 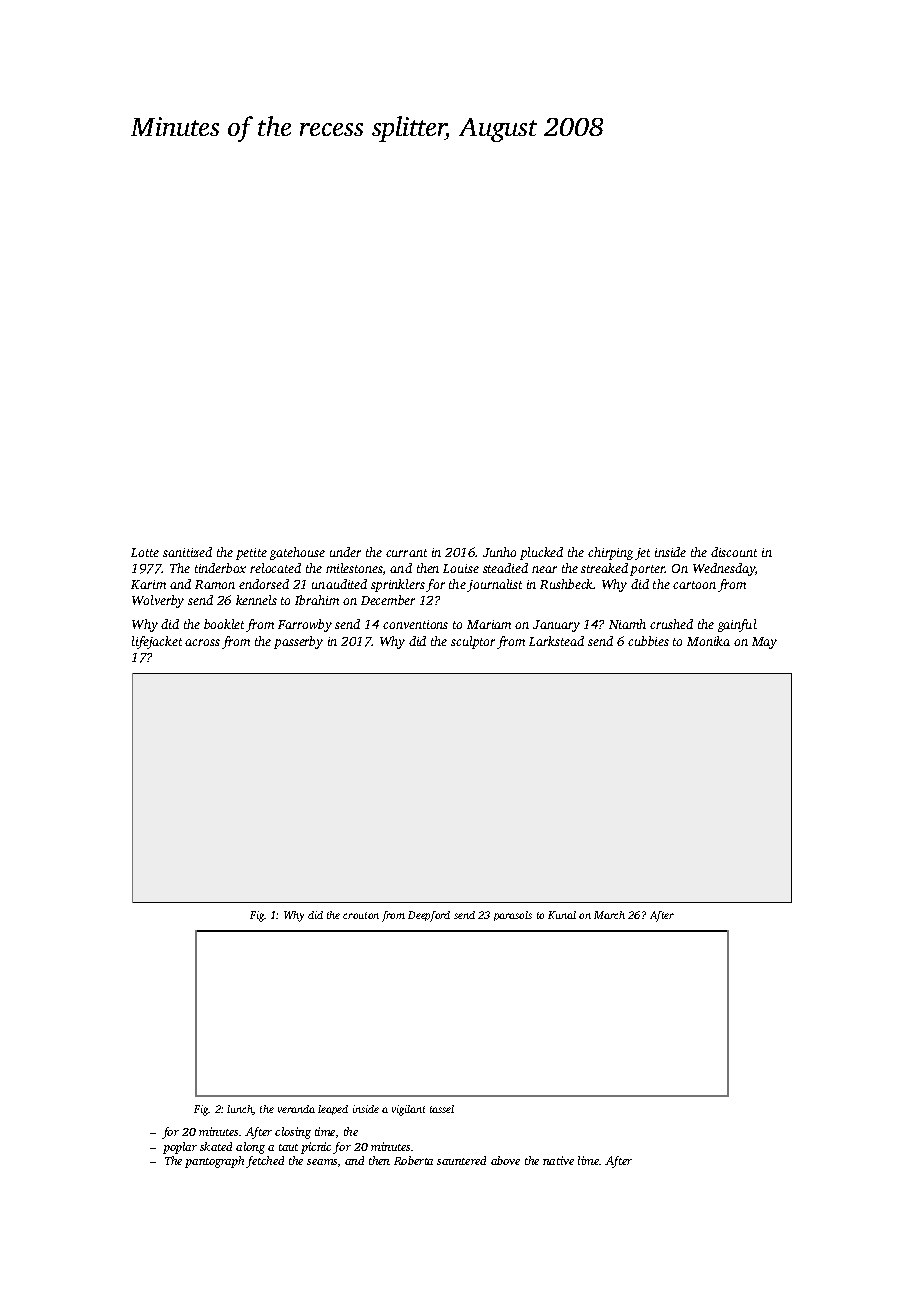 I want to click on Deepford, so click(x=429, y=916).
